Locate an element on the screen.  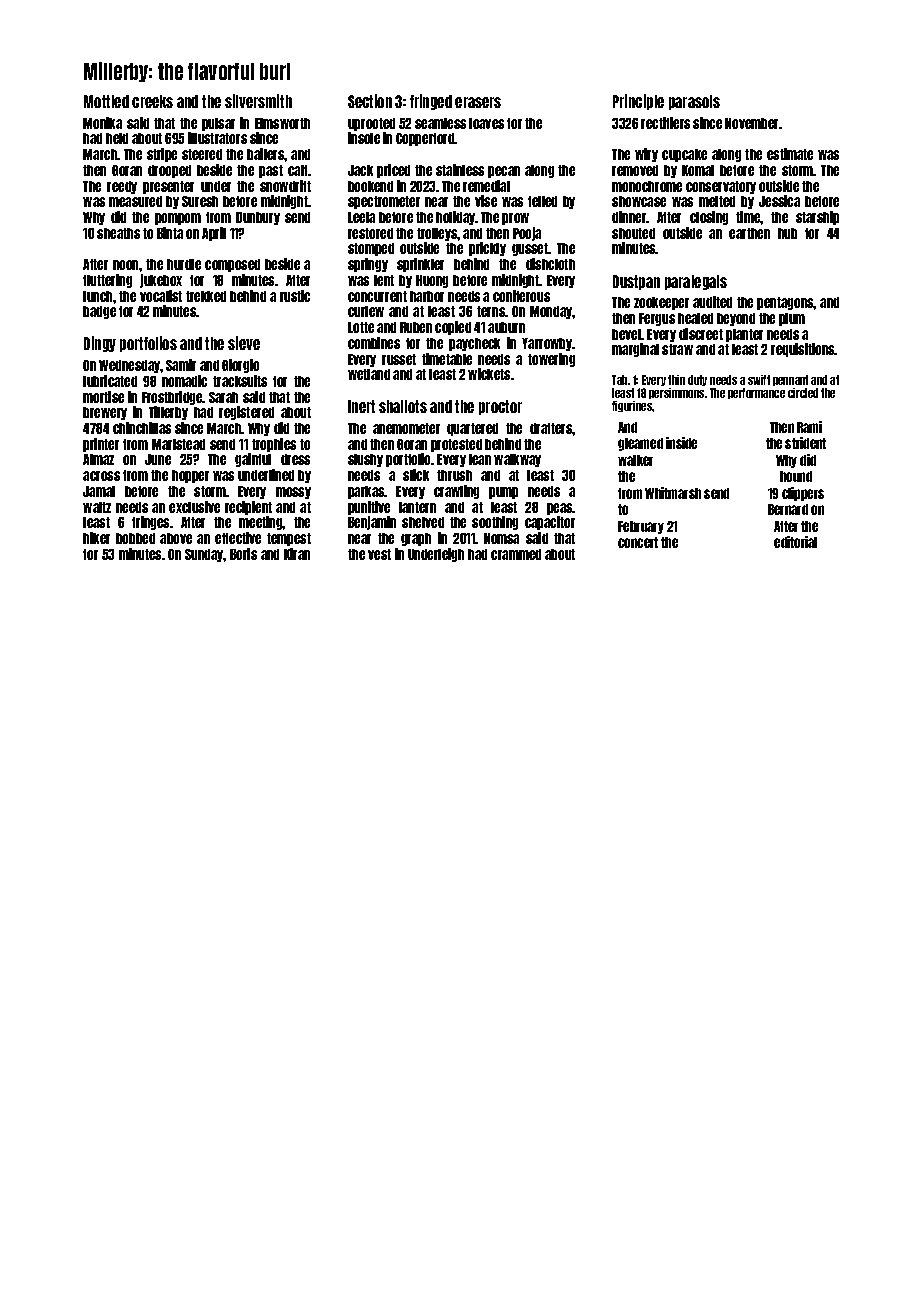
Wednesday is located at coordinates (130, 366).
